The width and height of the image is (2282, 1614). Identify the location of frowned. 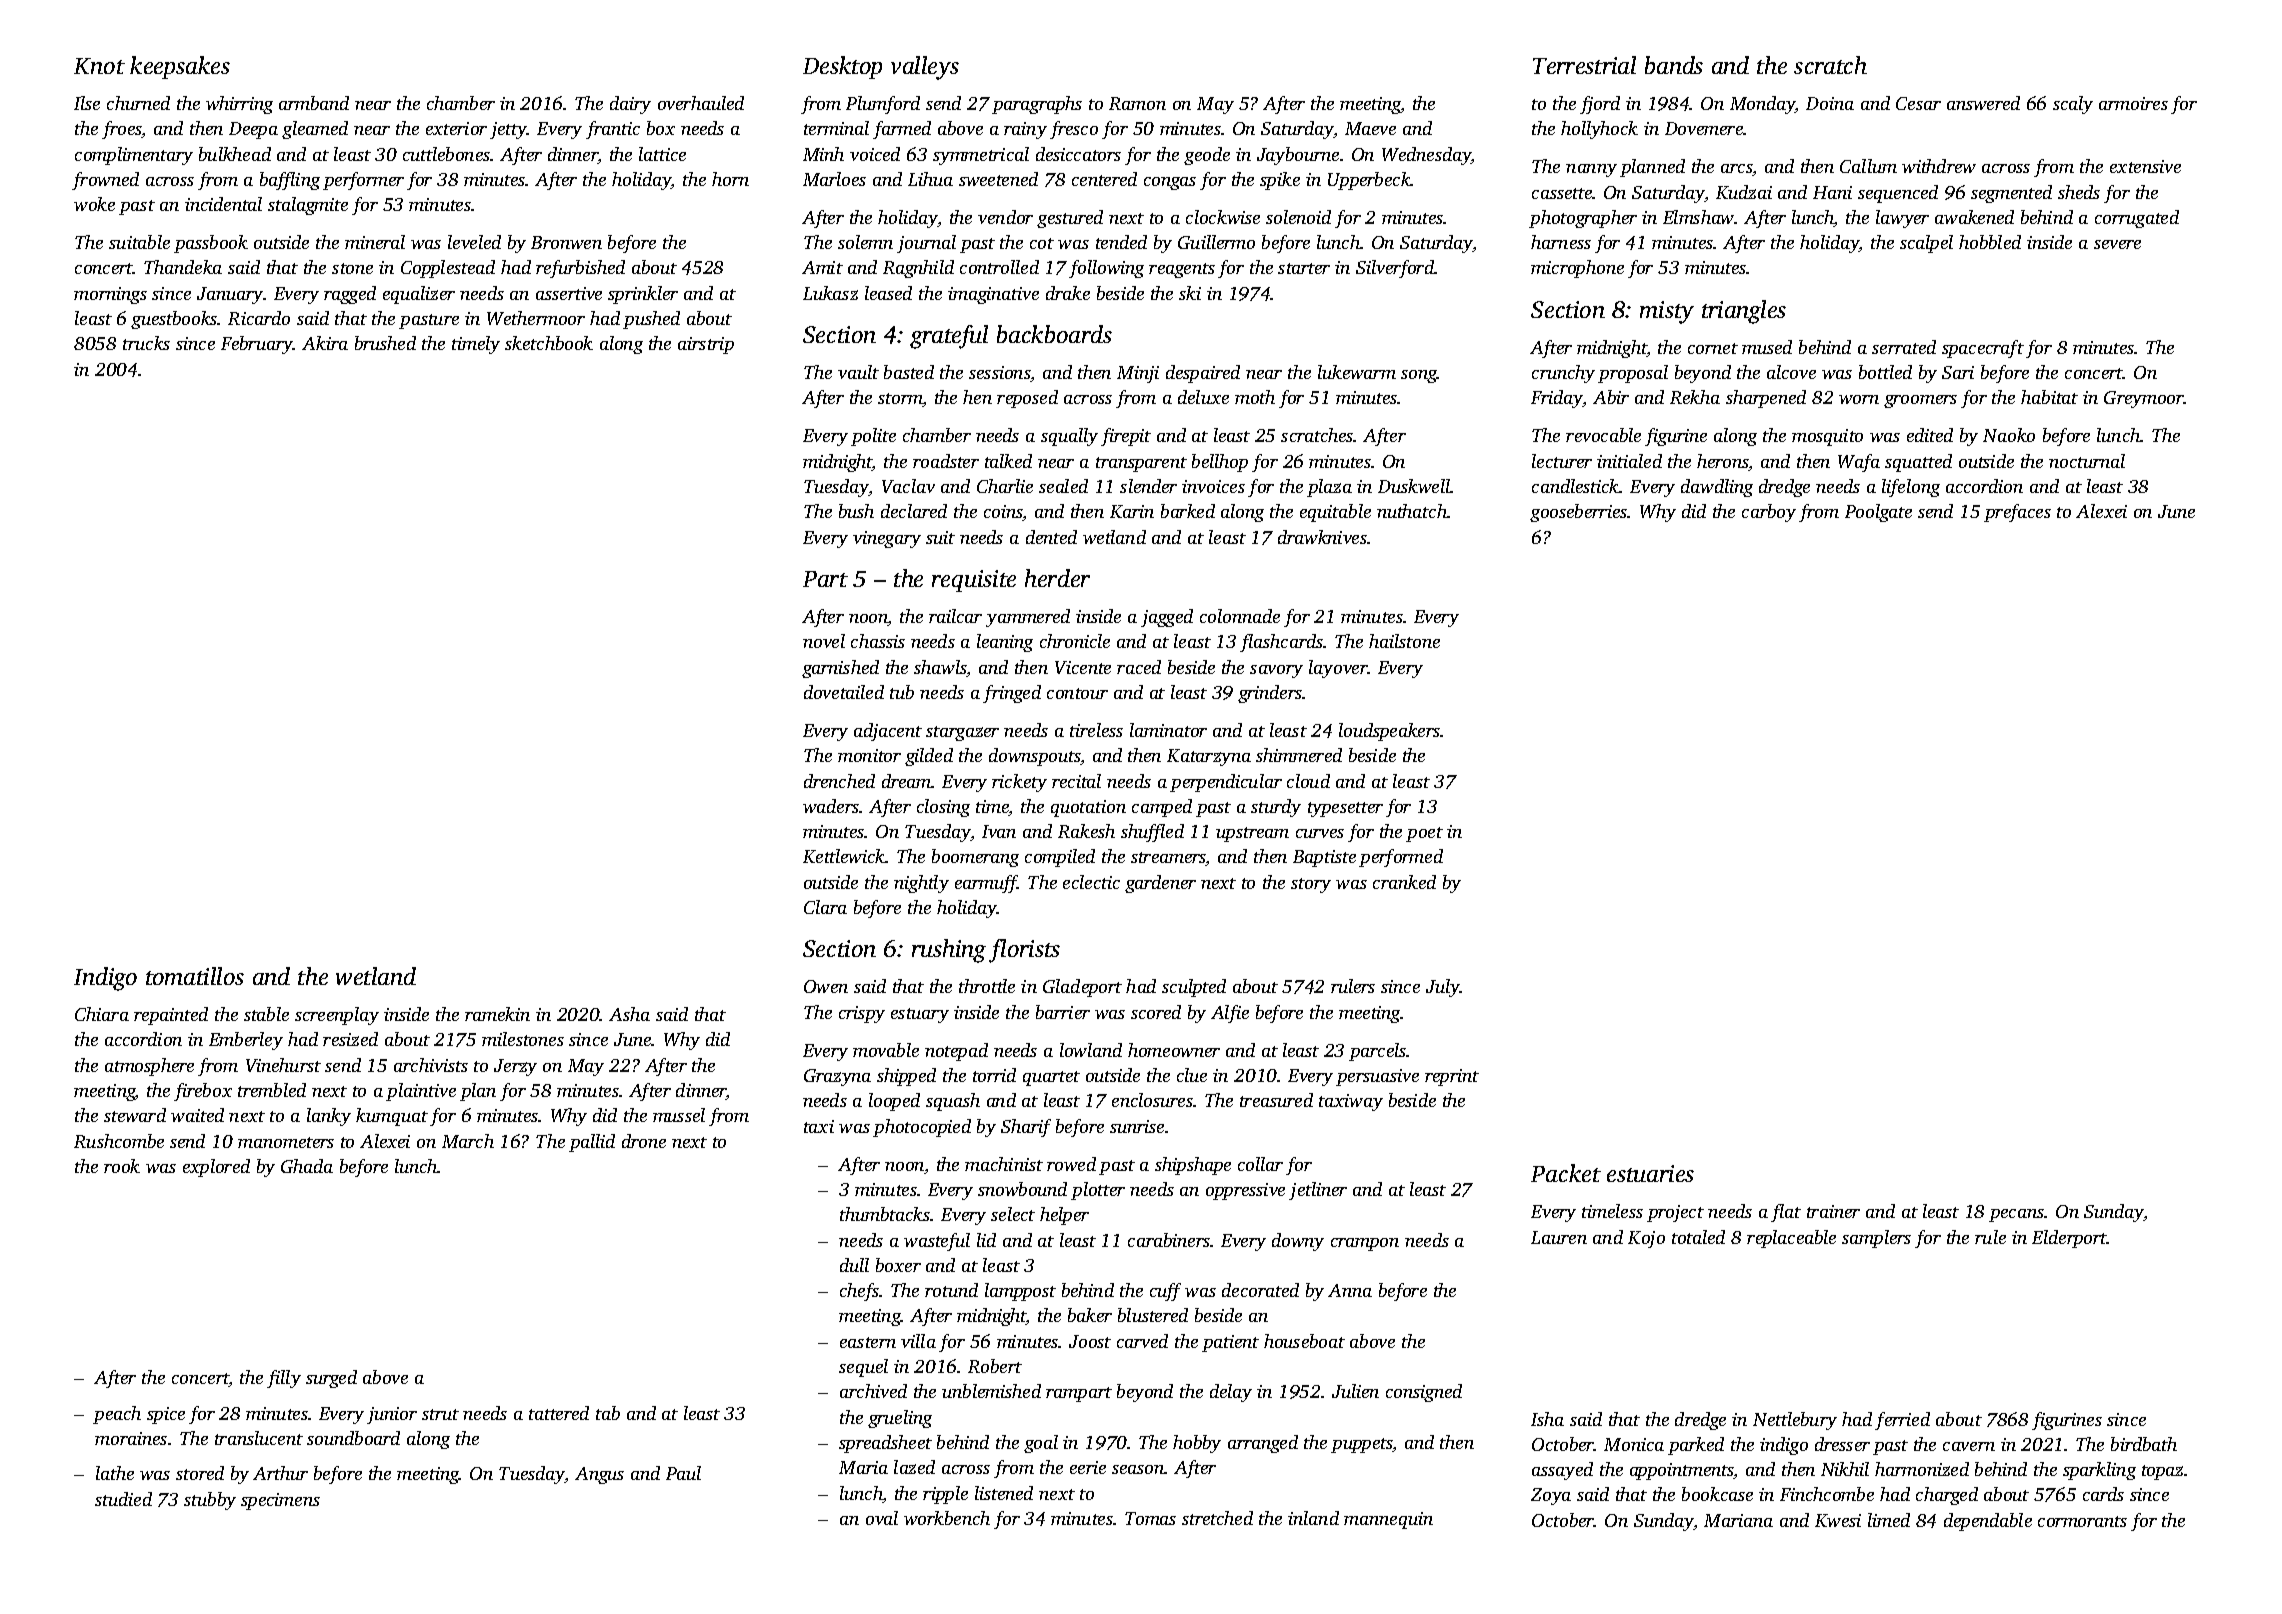
(105, 181).
